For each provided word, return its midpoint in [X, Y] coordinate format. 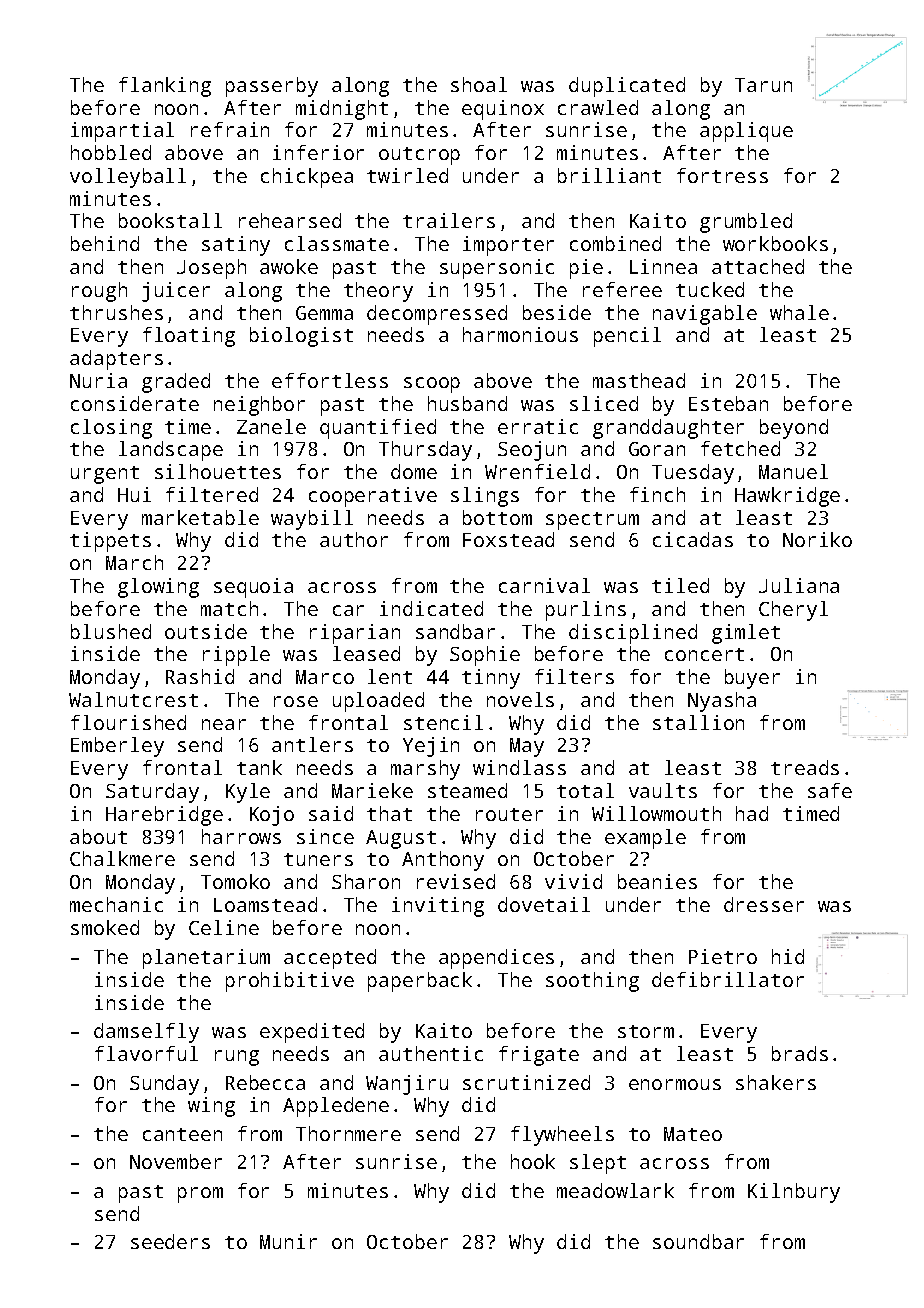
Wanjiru [407, 1085]
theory [378, 292]
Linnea [663, 266]
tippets [110, 542]
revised [456, 881]
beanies [657, 881]
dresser [764, 904]
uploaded [378, 702]
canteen [182, 1134]
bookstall [170, 220]
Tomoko [235, 881]
